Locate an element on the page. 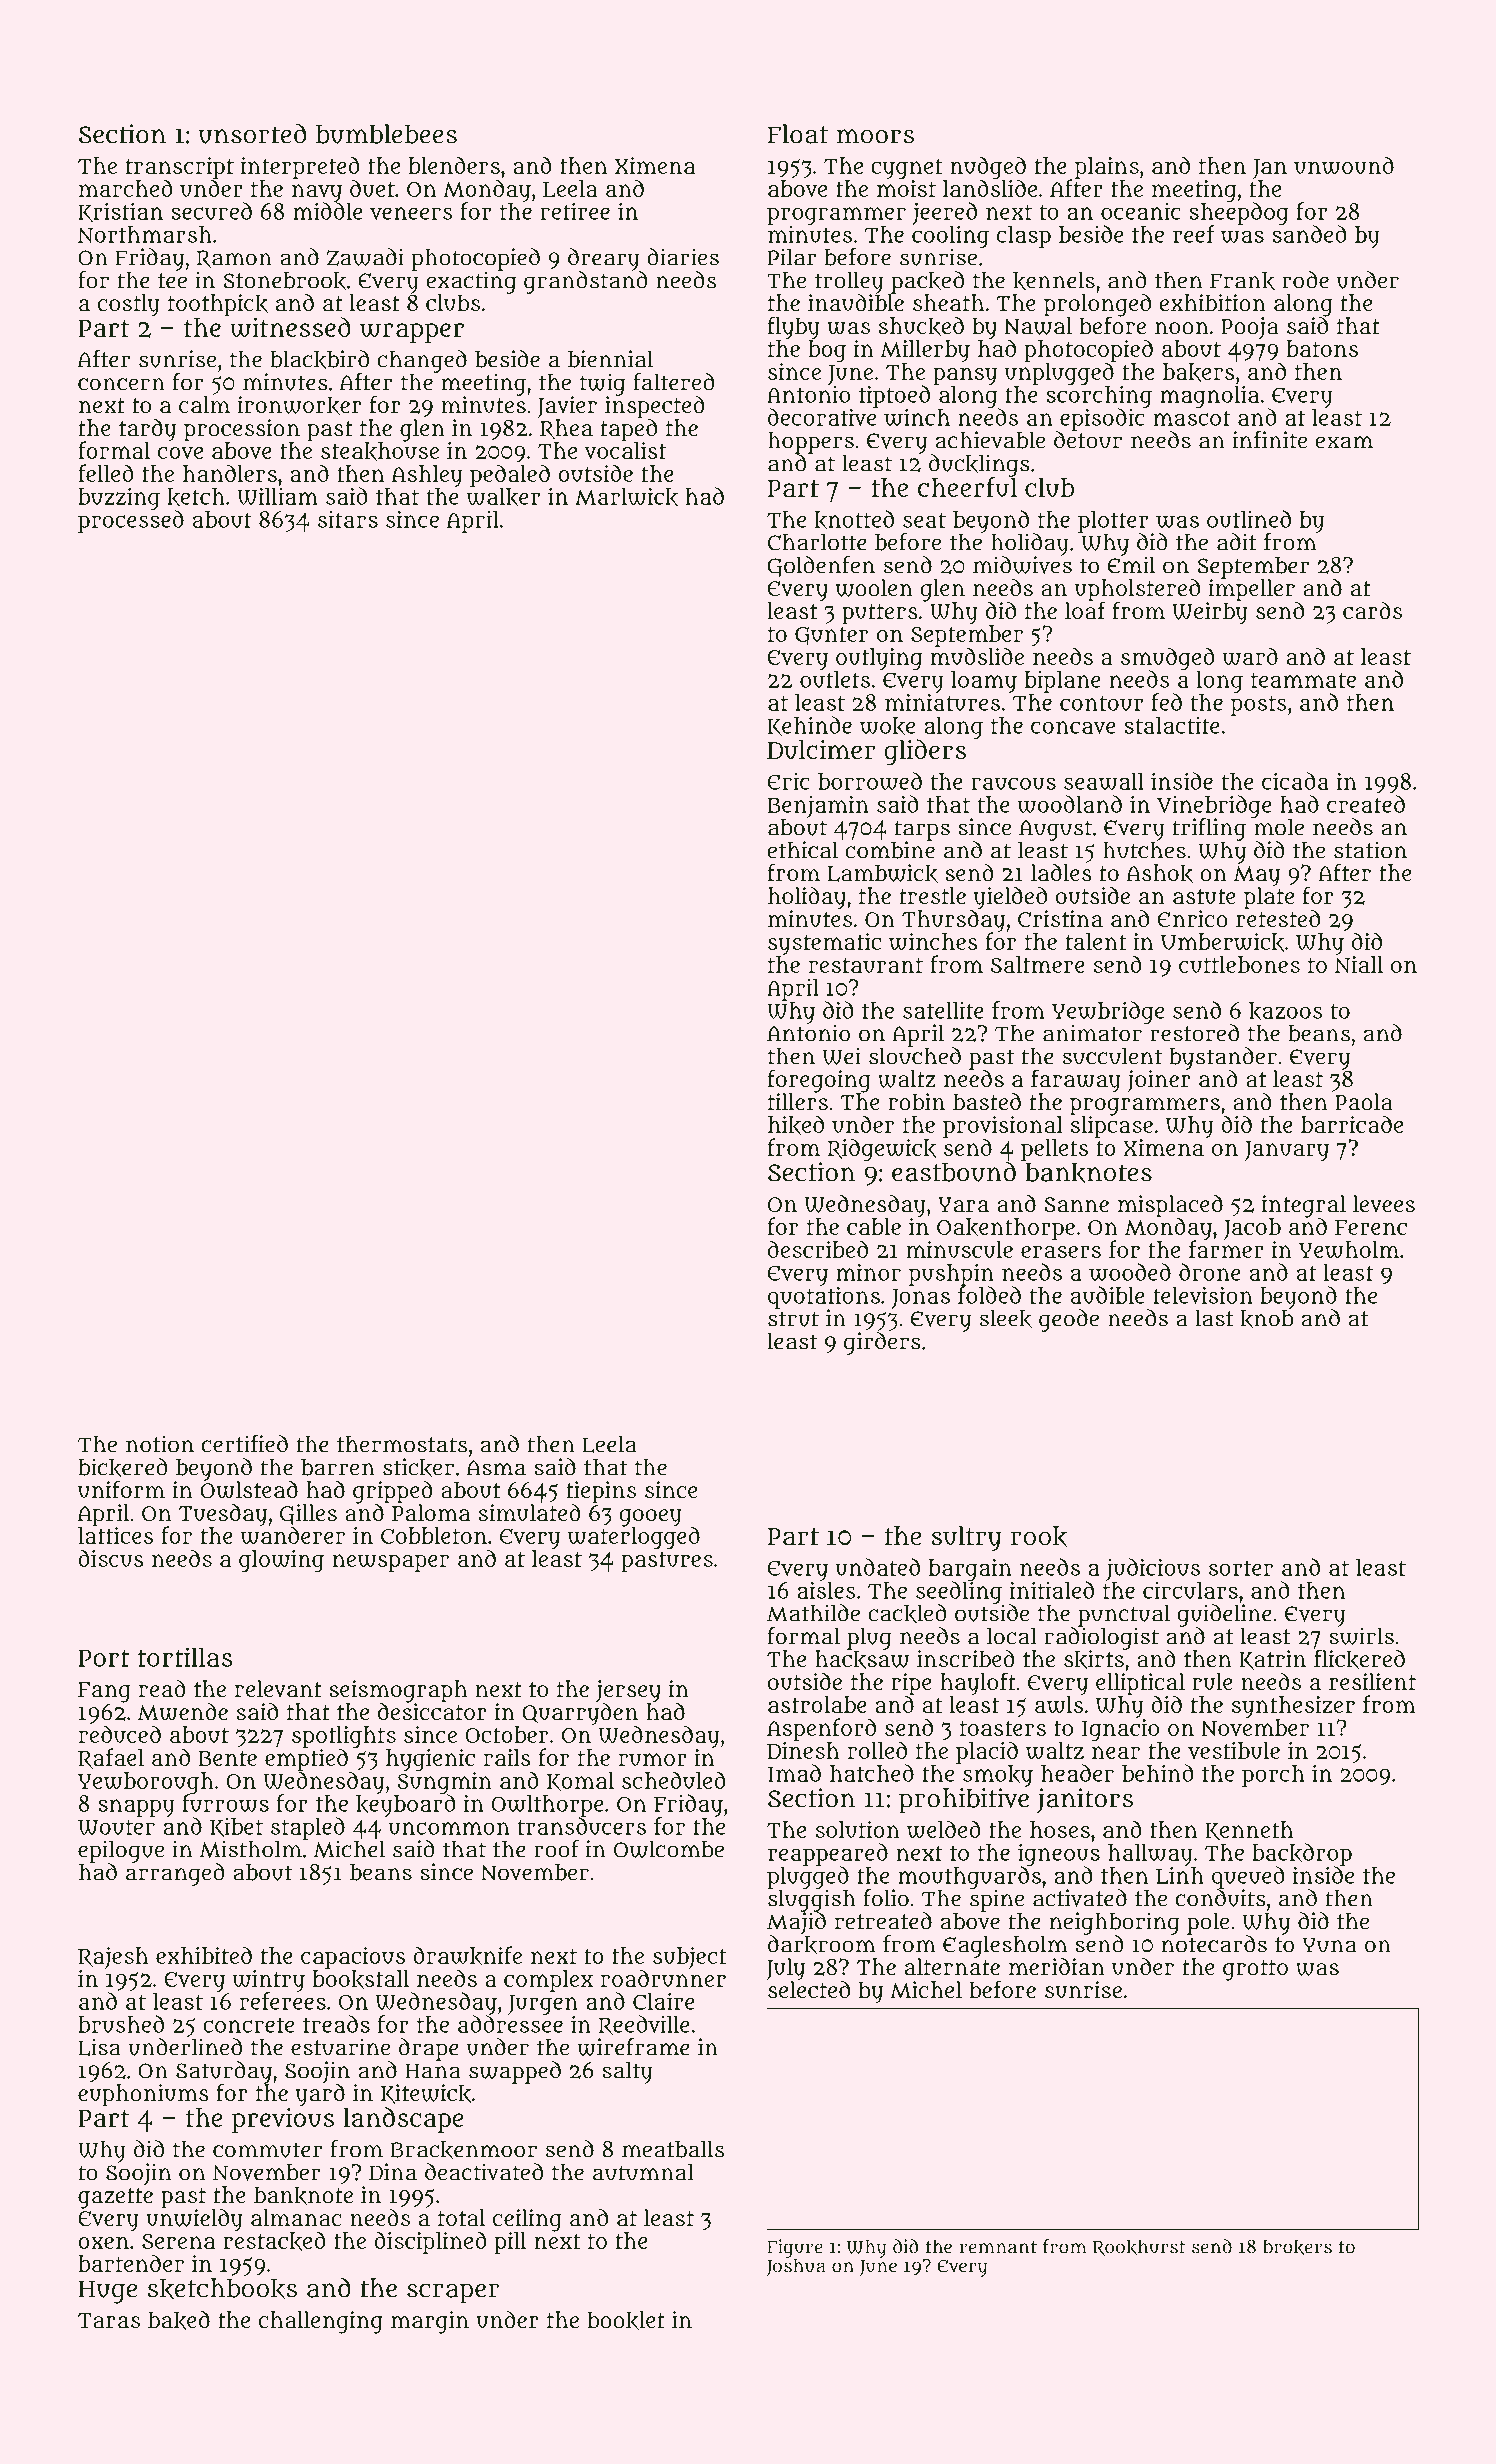 This image has width=1496, height=2464. tiepins is located at coordinates (601, 1492).
